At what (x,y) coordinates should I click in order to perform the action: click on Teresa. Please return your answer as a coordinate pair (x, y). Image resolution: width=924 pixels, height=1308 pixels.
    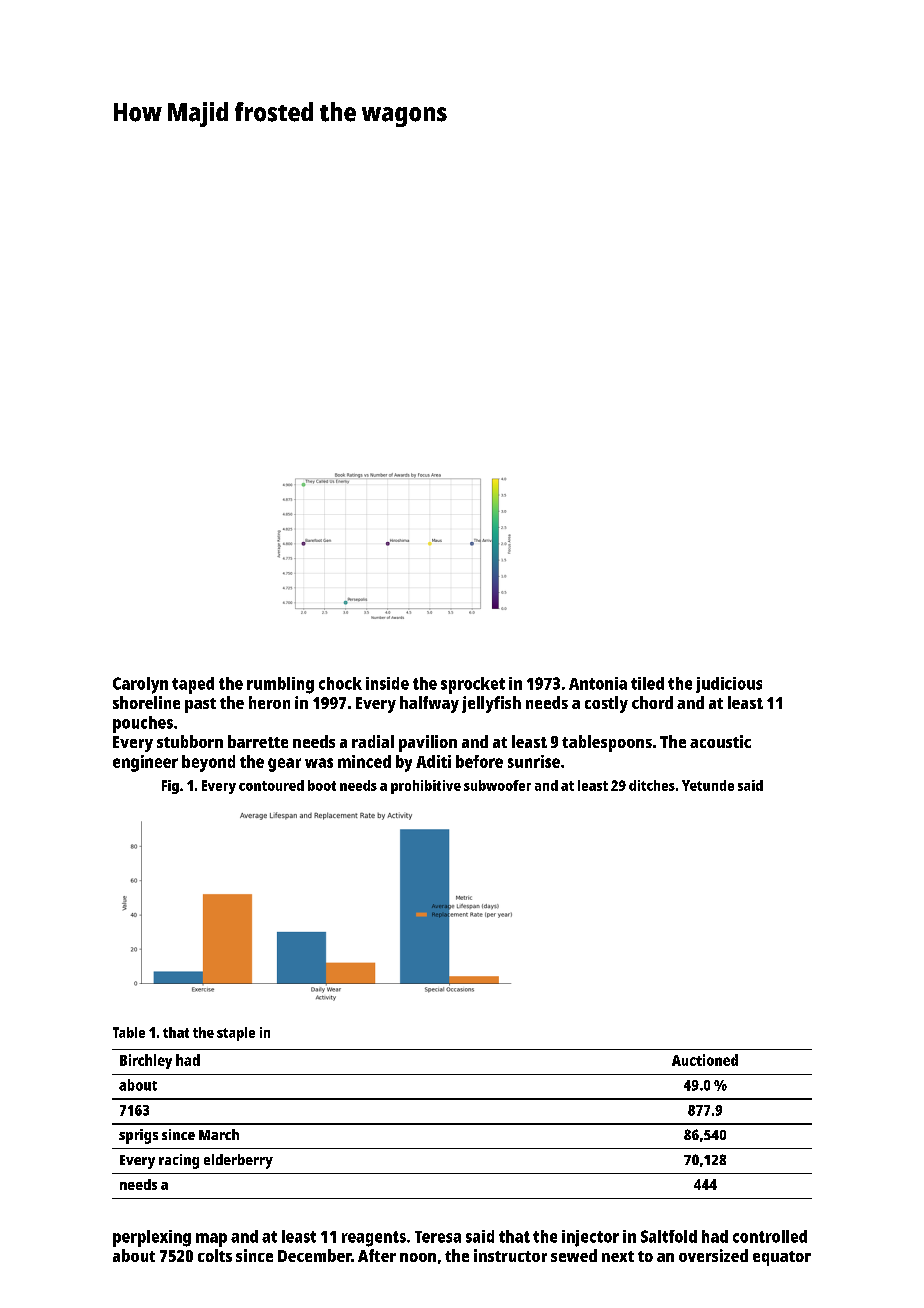
    Looking at the image, I should click on (438, 1237).
